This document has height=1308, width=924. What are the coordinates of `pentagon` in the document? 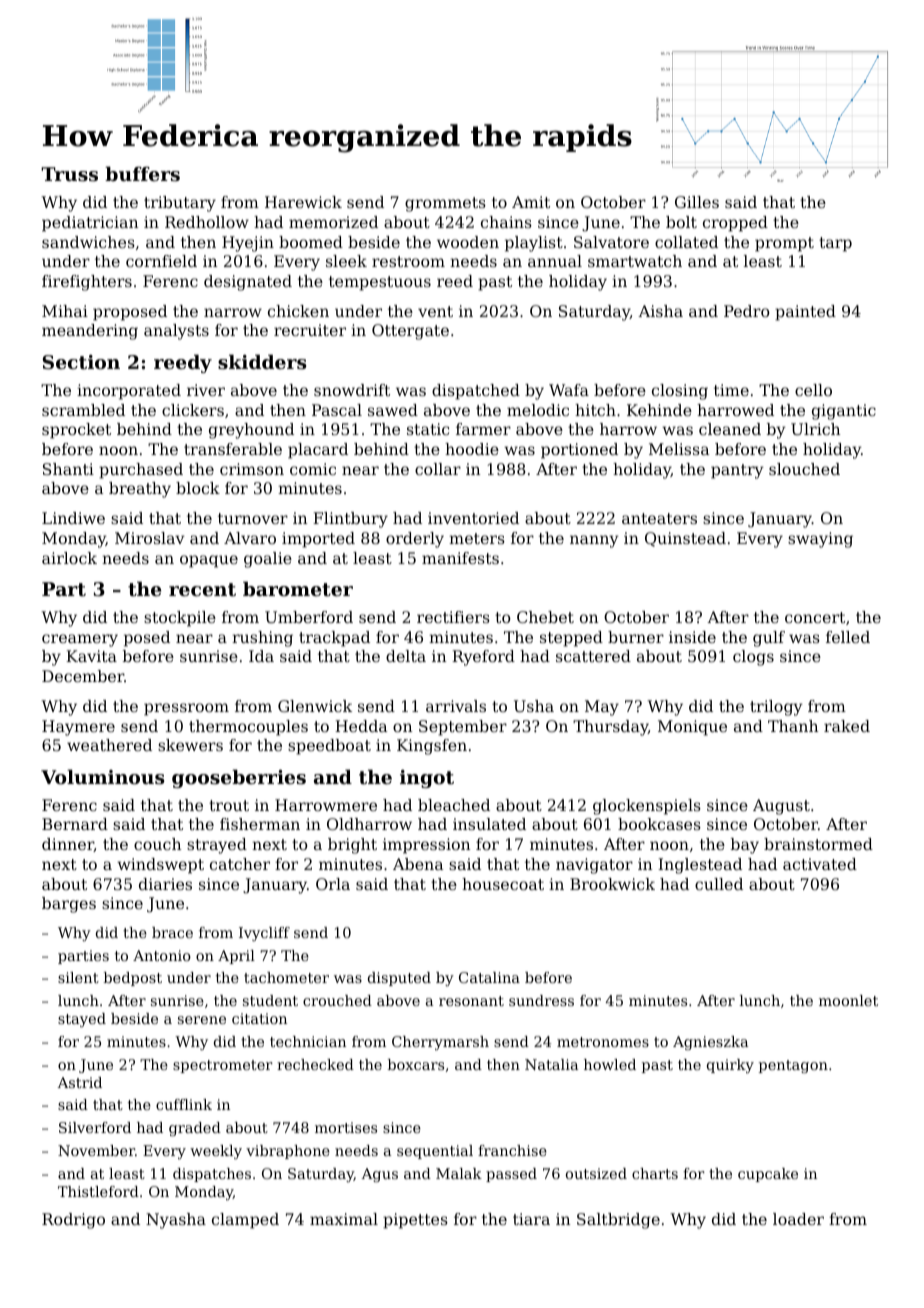 It's located at (793, 1066).
